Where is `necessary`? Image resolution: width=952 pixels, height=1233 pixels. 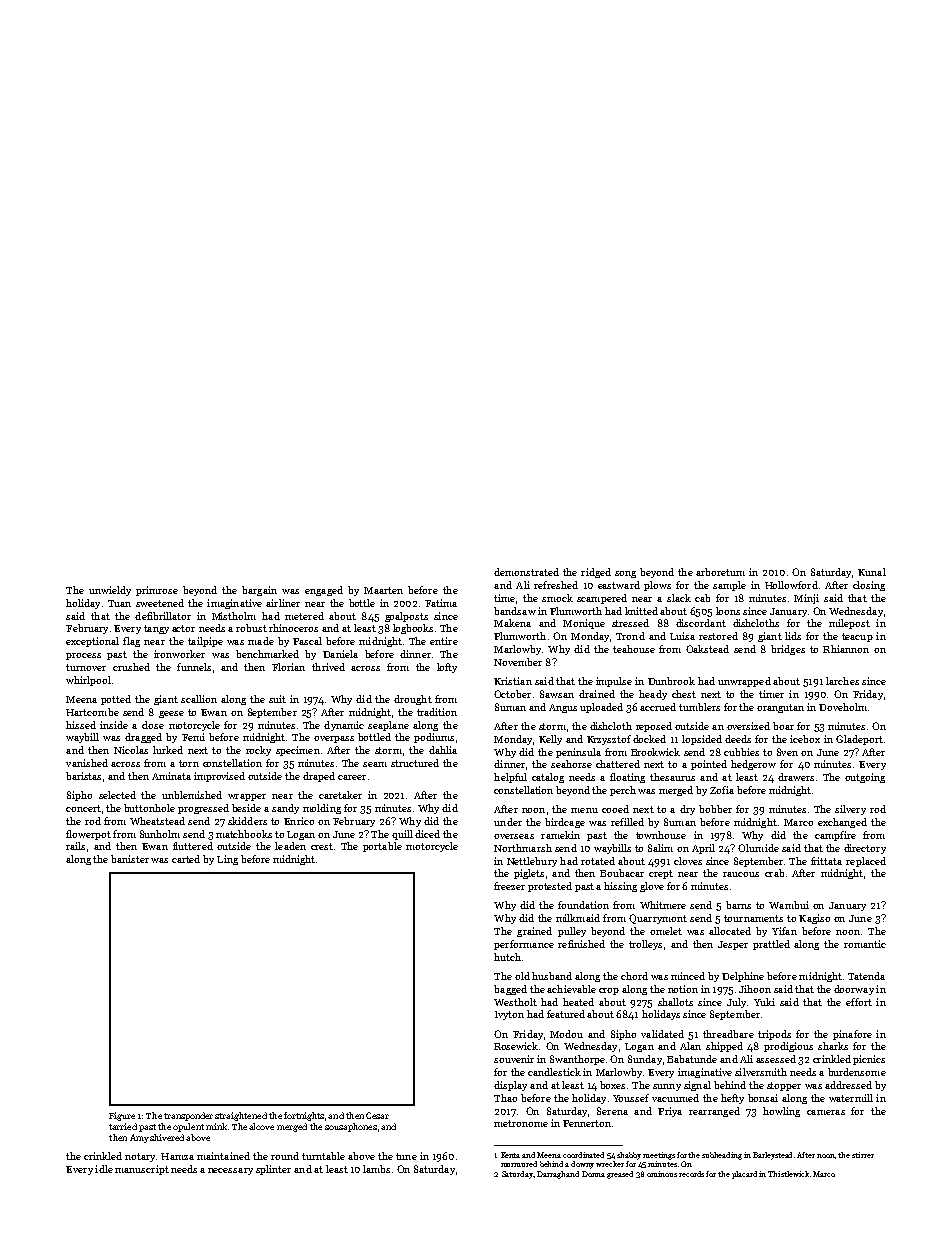 necessary is located at coordinates (230, 1171).
